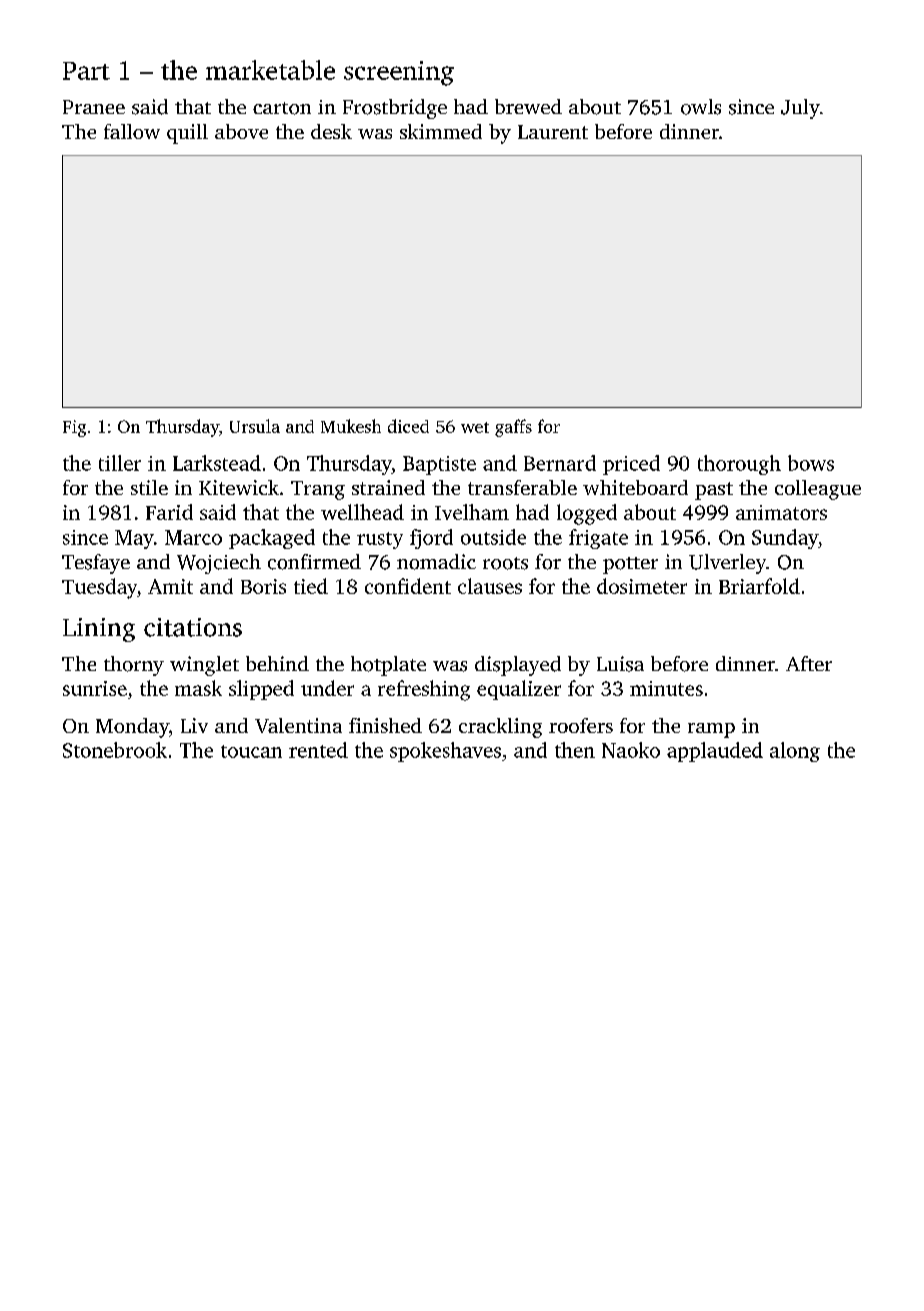 The width and height of the screenshot is (924, 1311). I want to click on bows, so click(811, 463).
